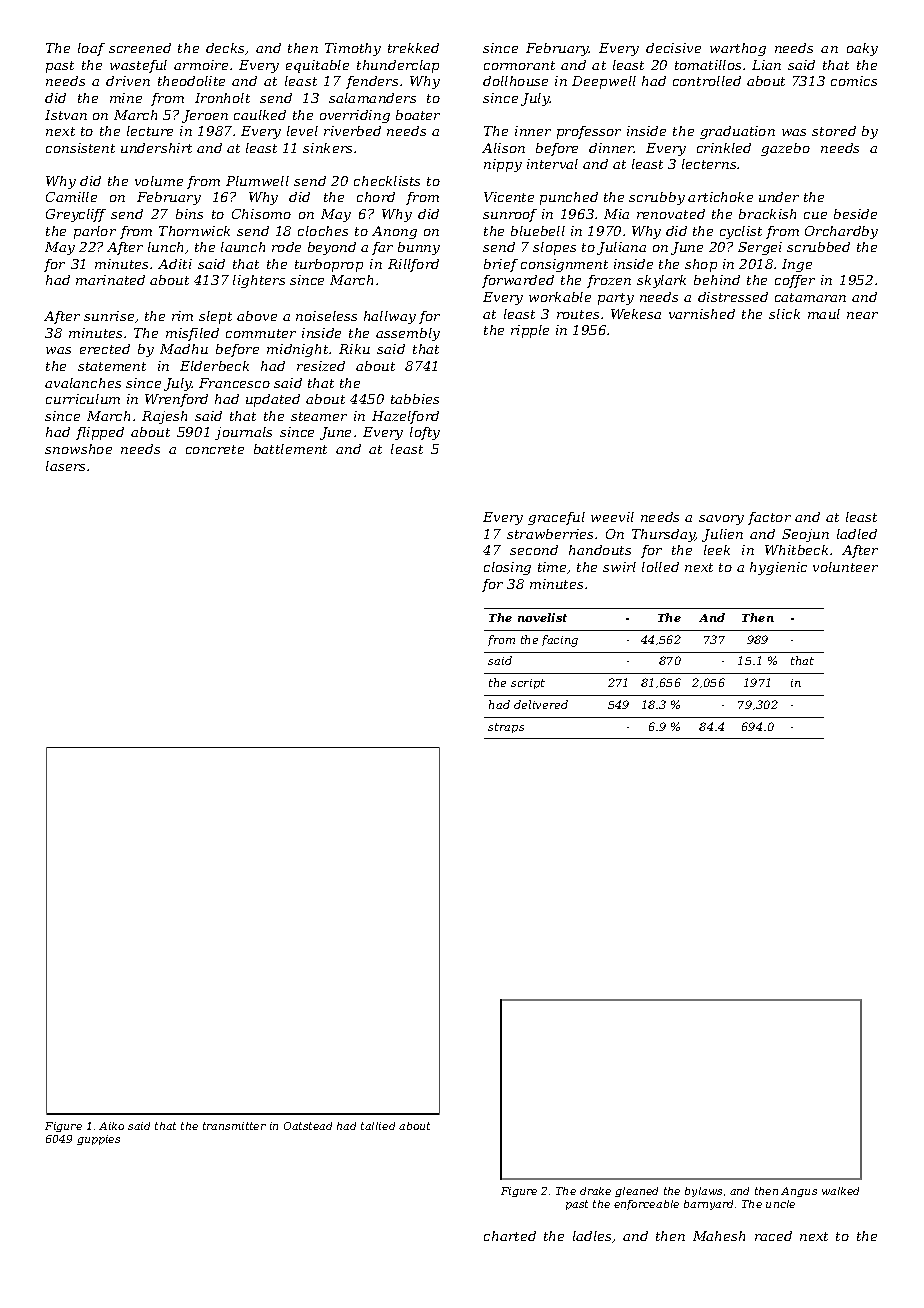 The width and height of the screenshot is (924, 1308). I want to click on transmitter, so click(234, 1126).
